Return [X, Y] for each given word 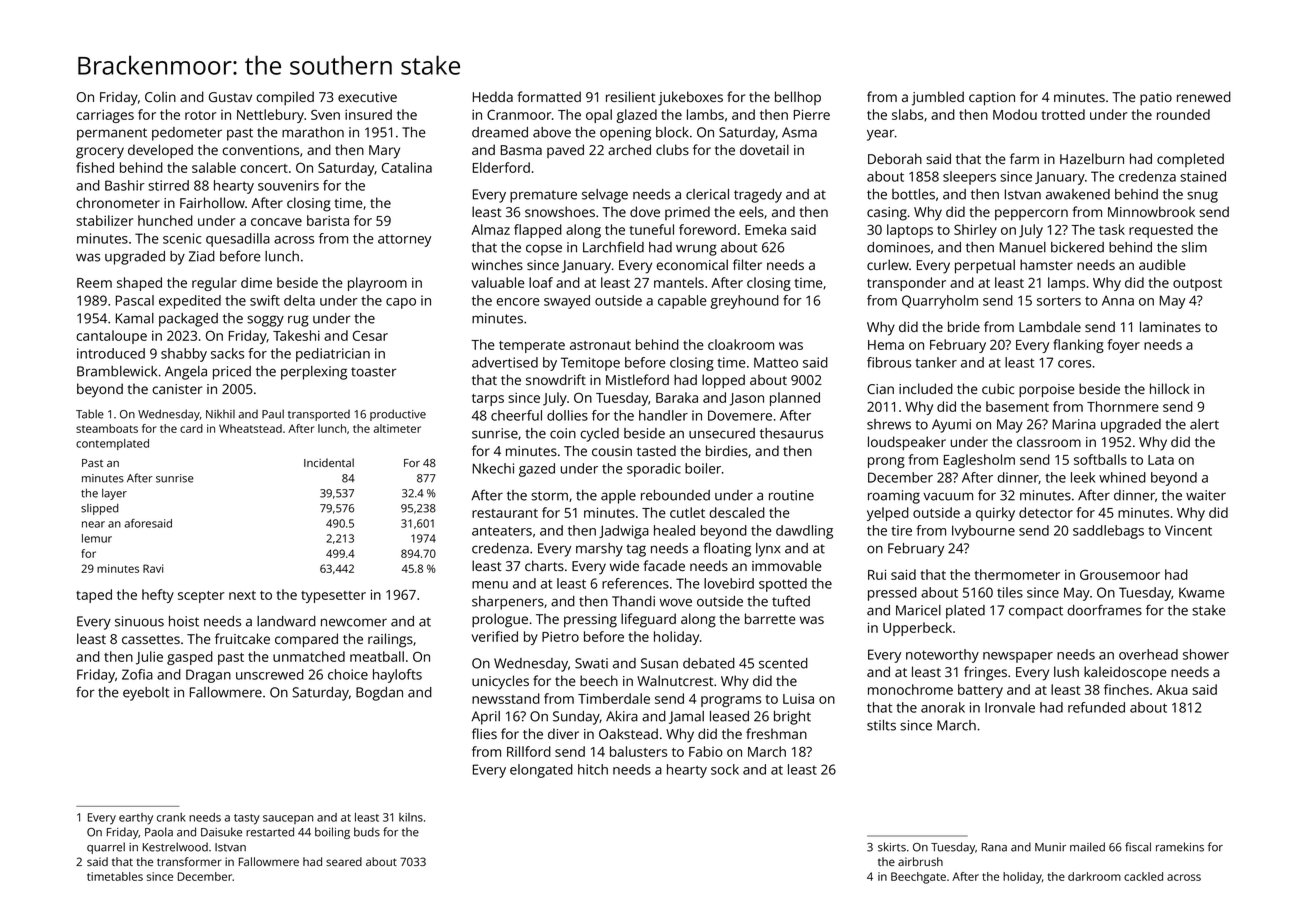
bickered [1077, 247]
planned [795, 399]
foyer [1124, 346]
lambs [705, 114]
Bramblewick [117, 371]
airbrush [920, 861]
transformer [189, 861]
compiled [285, 98]
